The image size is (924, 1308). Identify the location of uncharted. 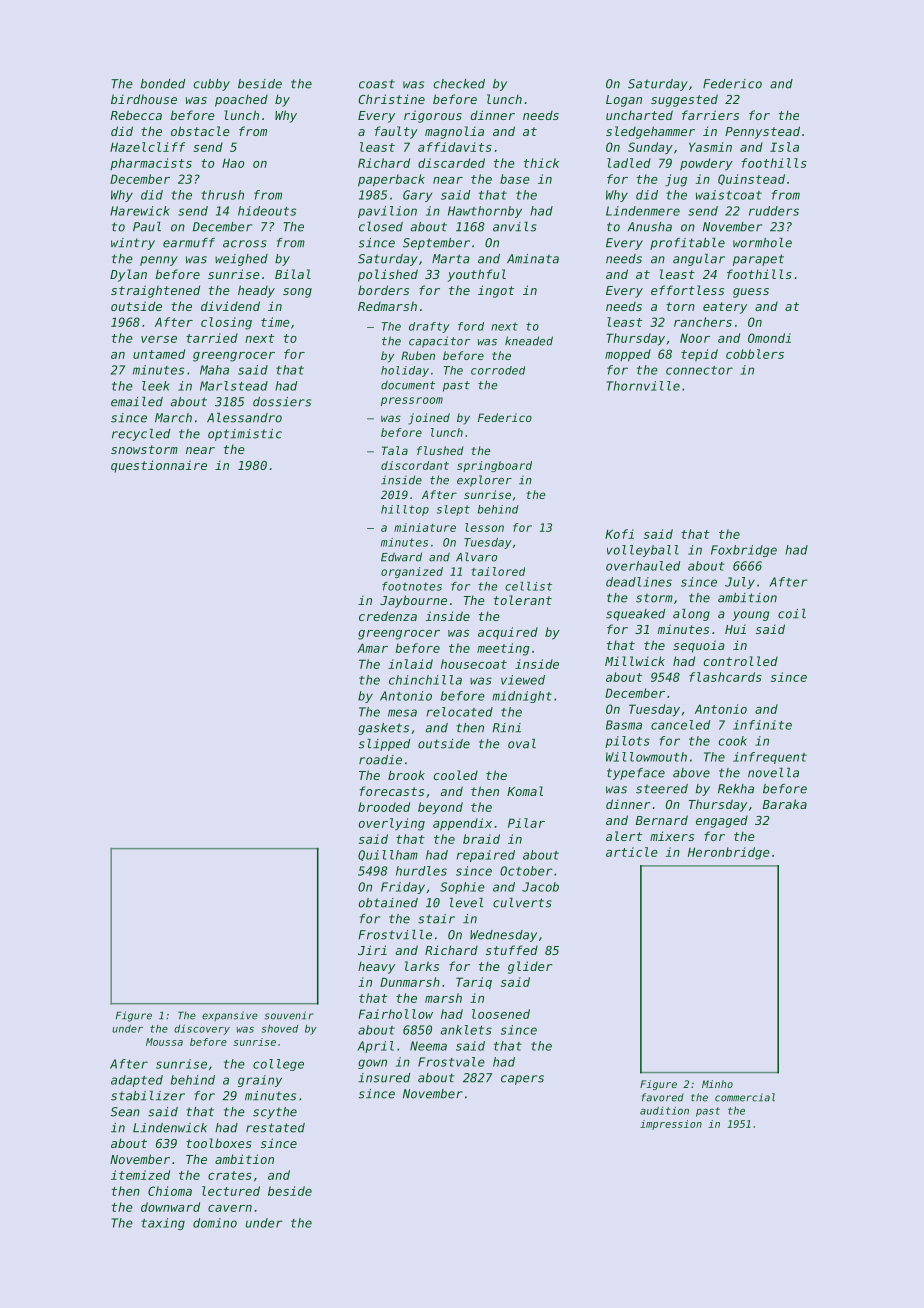
(639, 115).
